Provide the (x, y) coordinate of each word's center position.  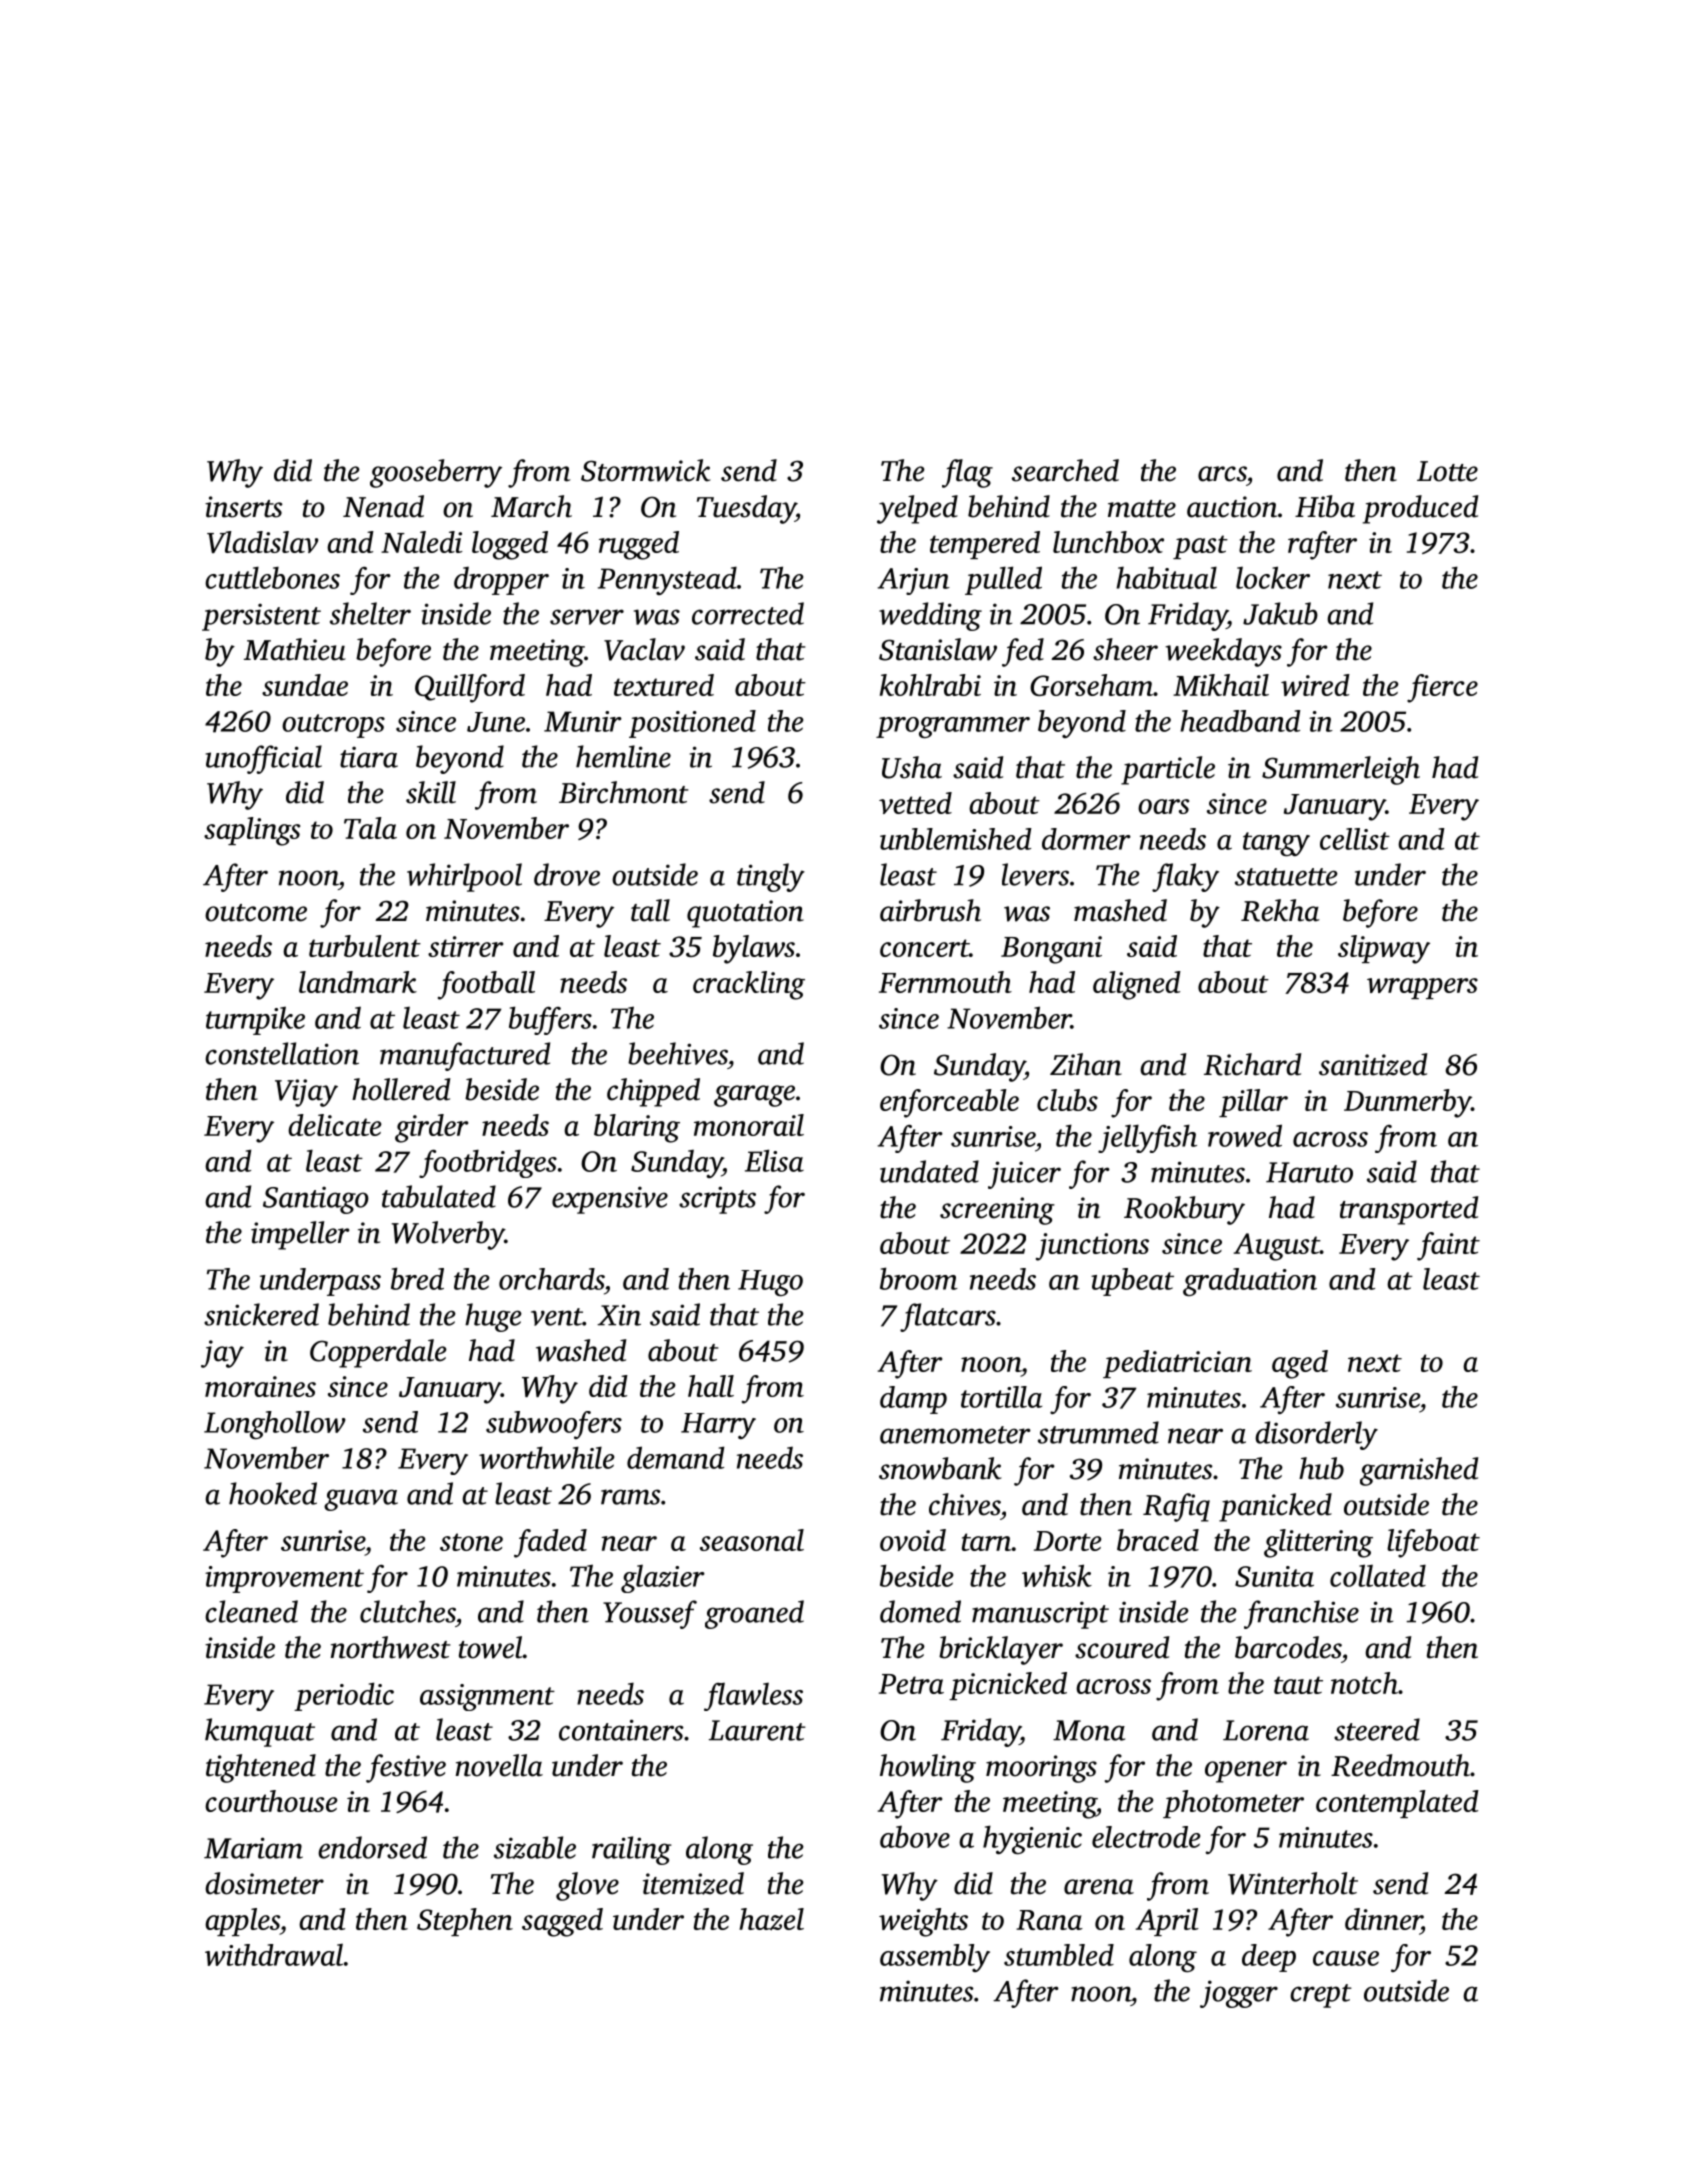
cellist (1355, 839)
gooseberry (436, 473)
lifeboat (1433, 1543)
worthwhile (546, 1457)
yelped (917, 509)
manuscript (1040, 1615)
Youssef (650, 1614)
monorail (749, 1125)
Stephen (465, 1922)
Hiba (1325, 506)
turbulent (365, 946)
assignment (487, 1697)
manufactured (465, 1056)
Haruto (1309, 1172)
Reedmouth (1400, 1765)
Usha (912, 767)
